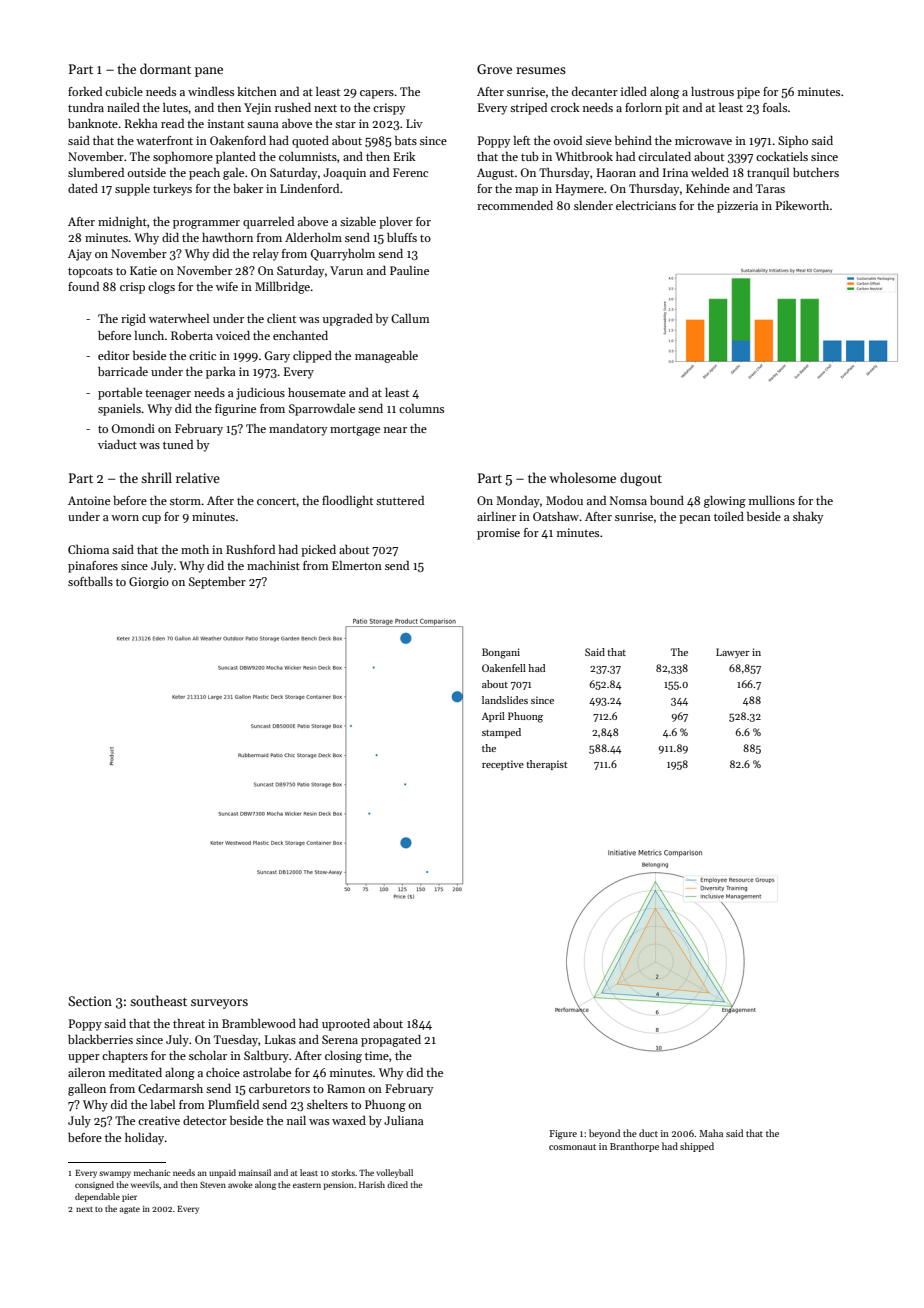  What do you see at coordinates (168, 395) in the screenshot?
I see `teenager` at bounding box center [168, 395].
